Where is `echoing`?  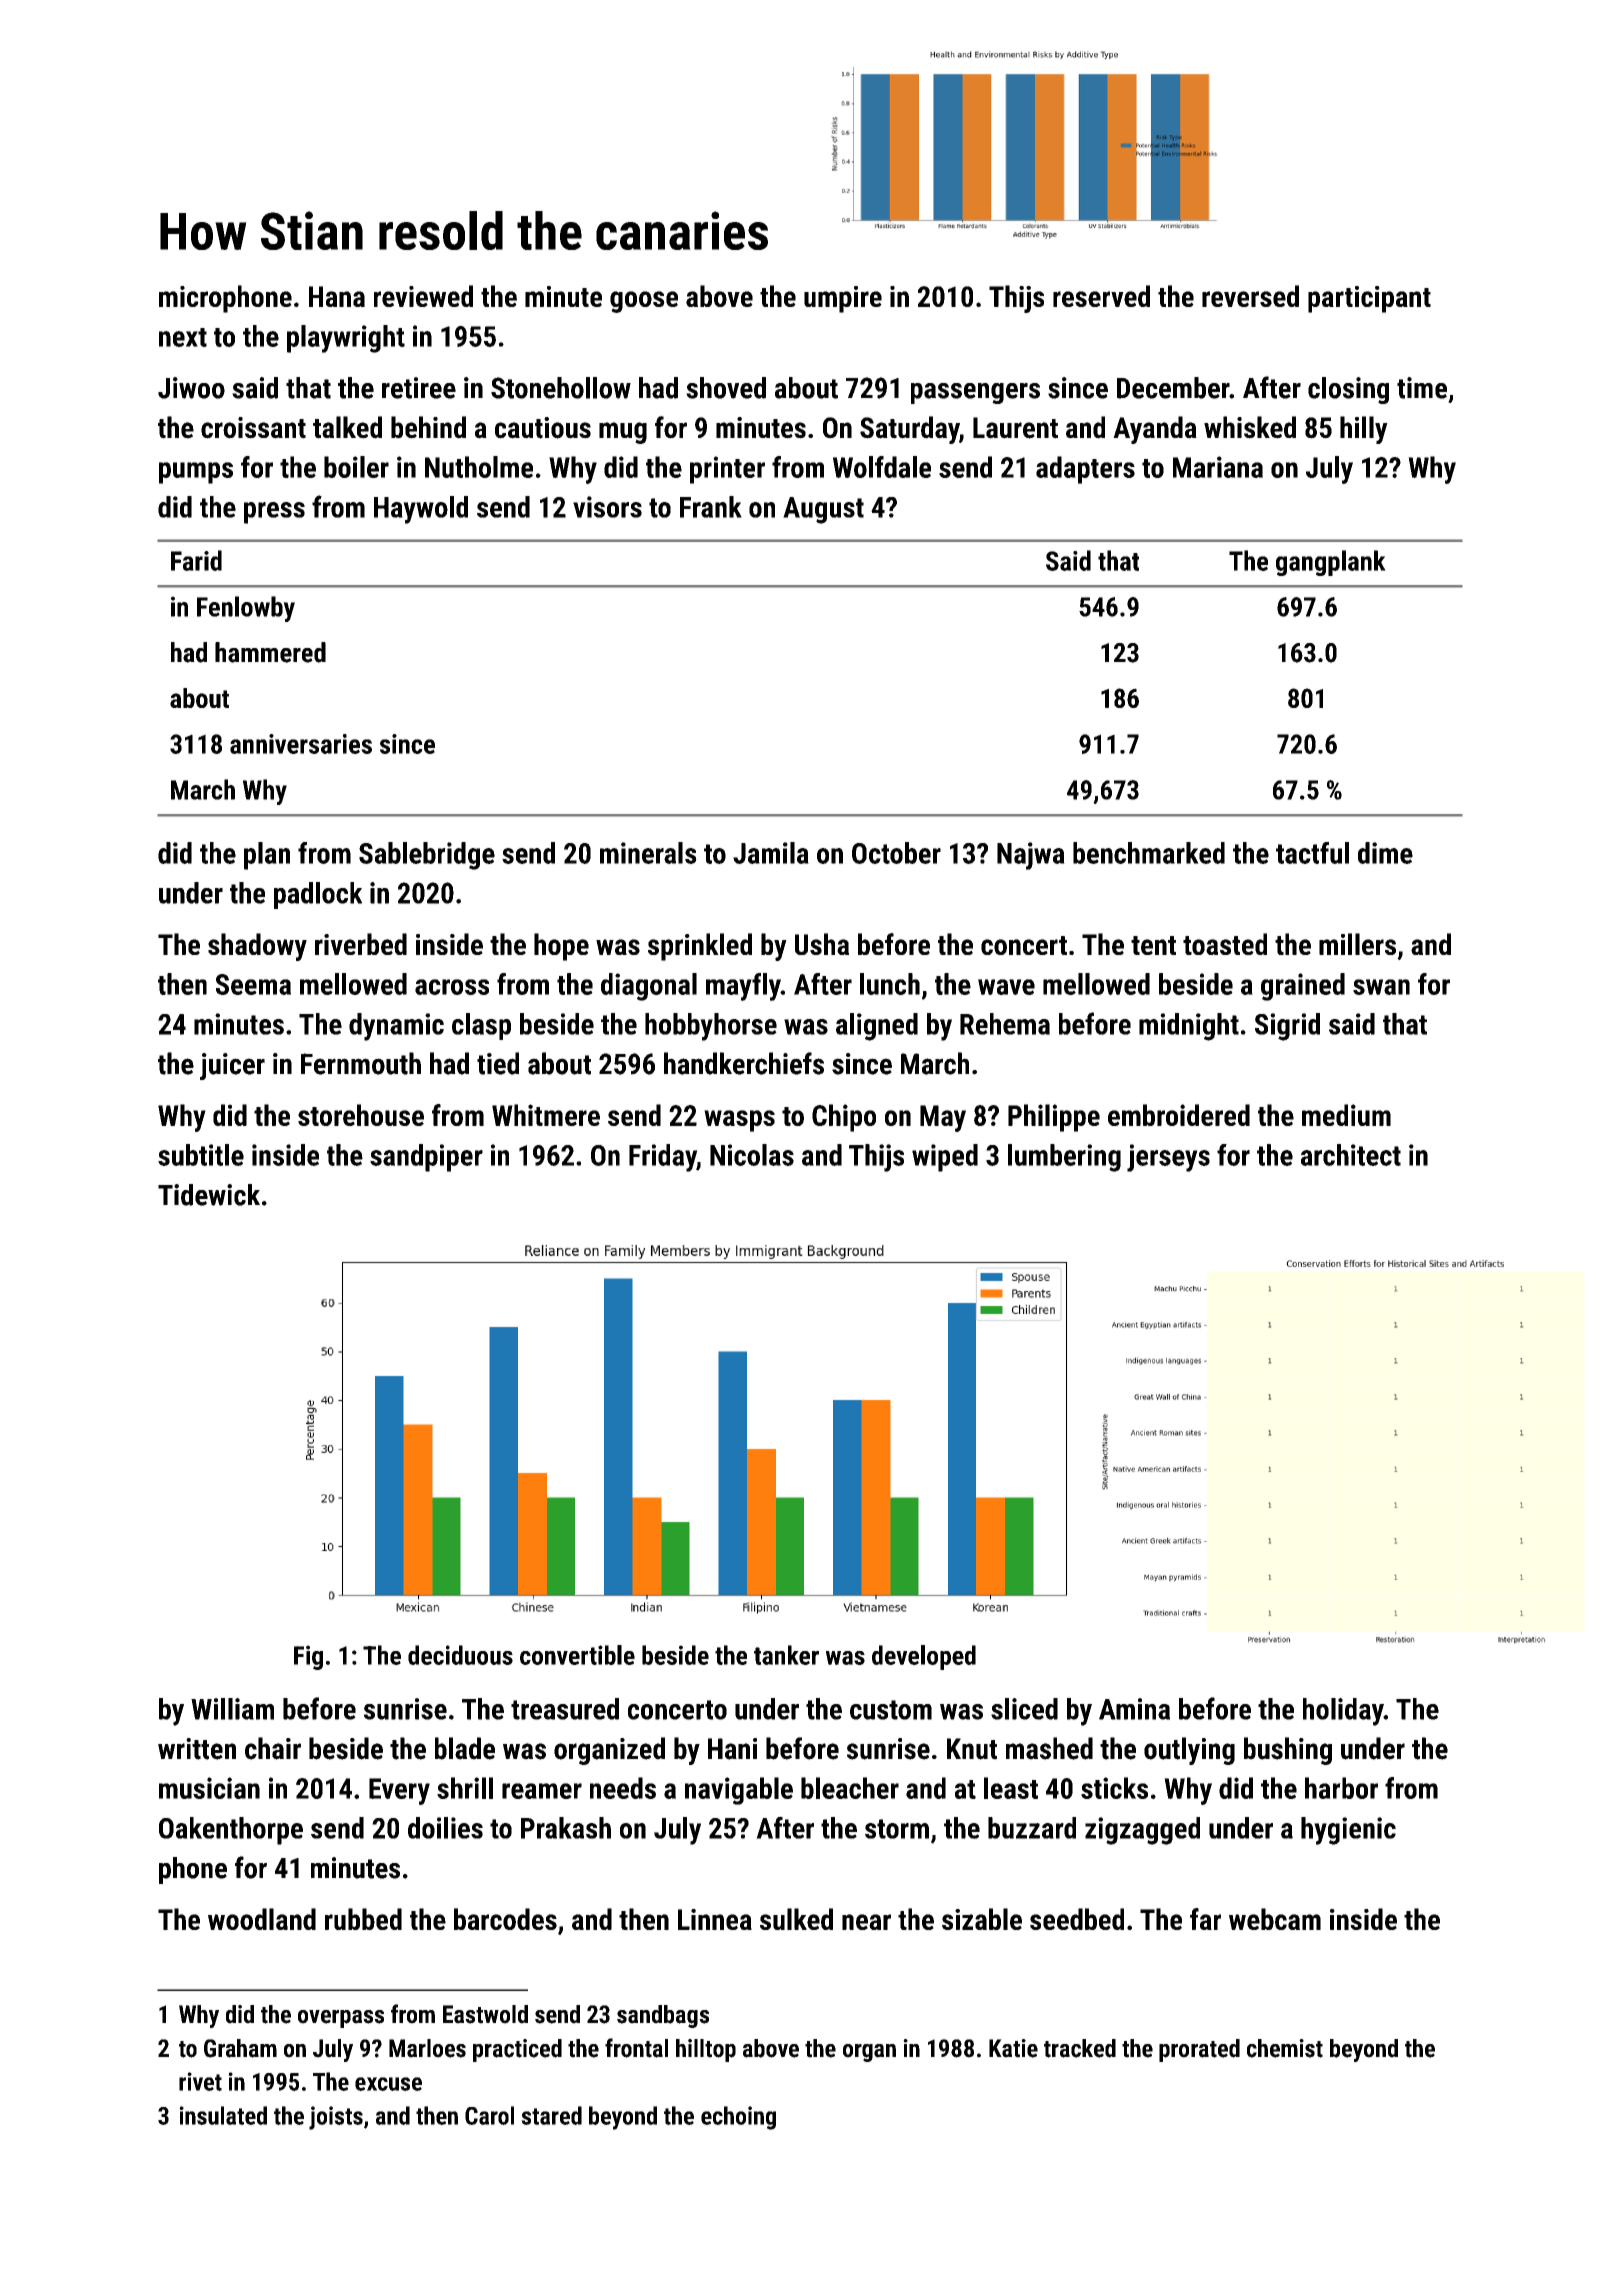
echoing is located at coordinates (738, 2118).
